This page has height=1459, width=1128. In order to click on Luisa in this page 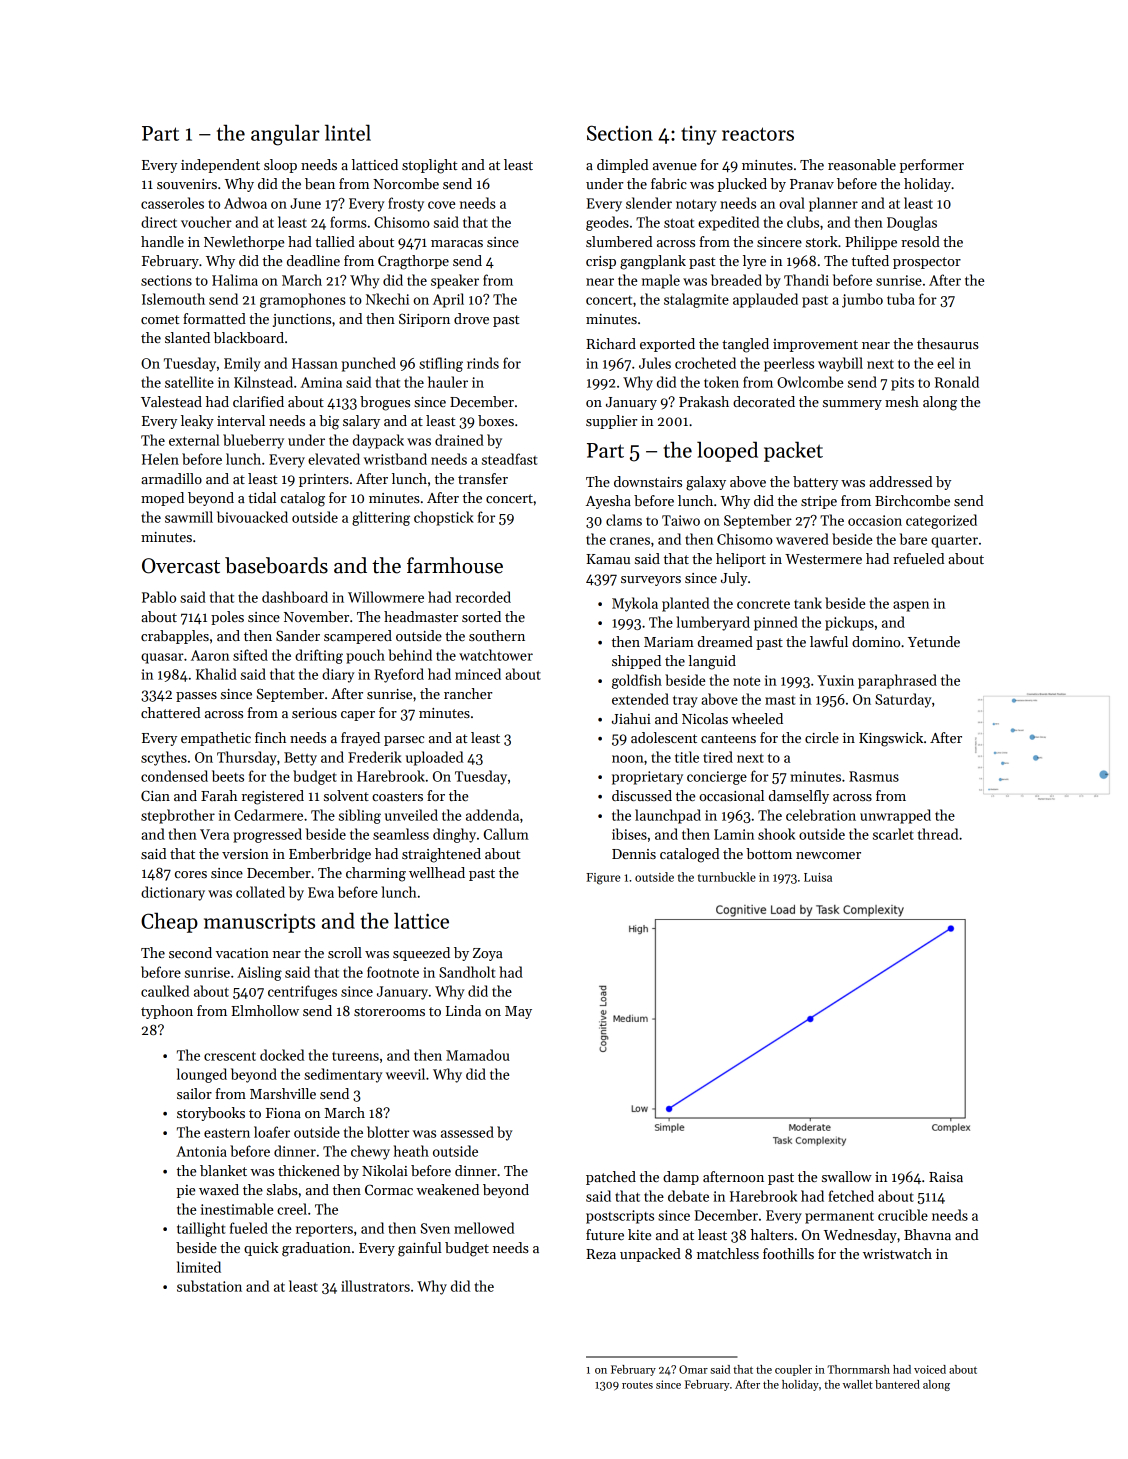, I will do `click(818, 877)`.
